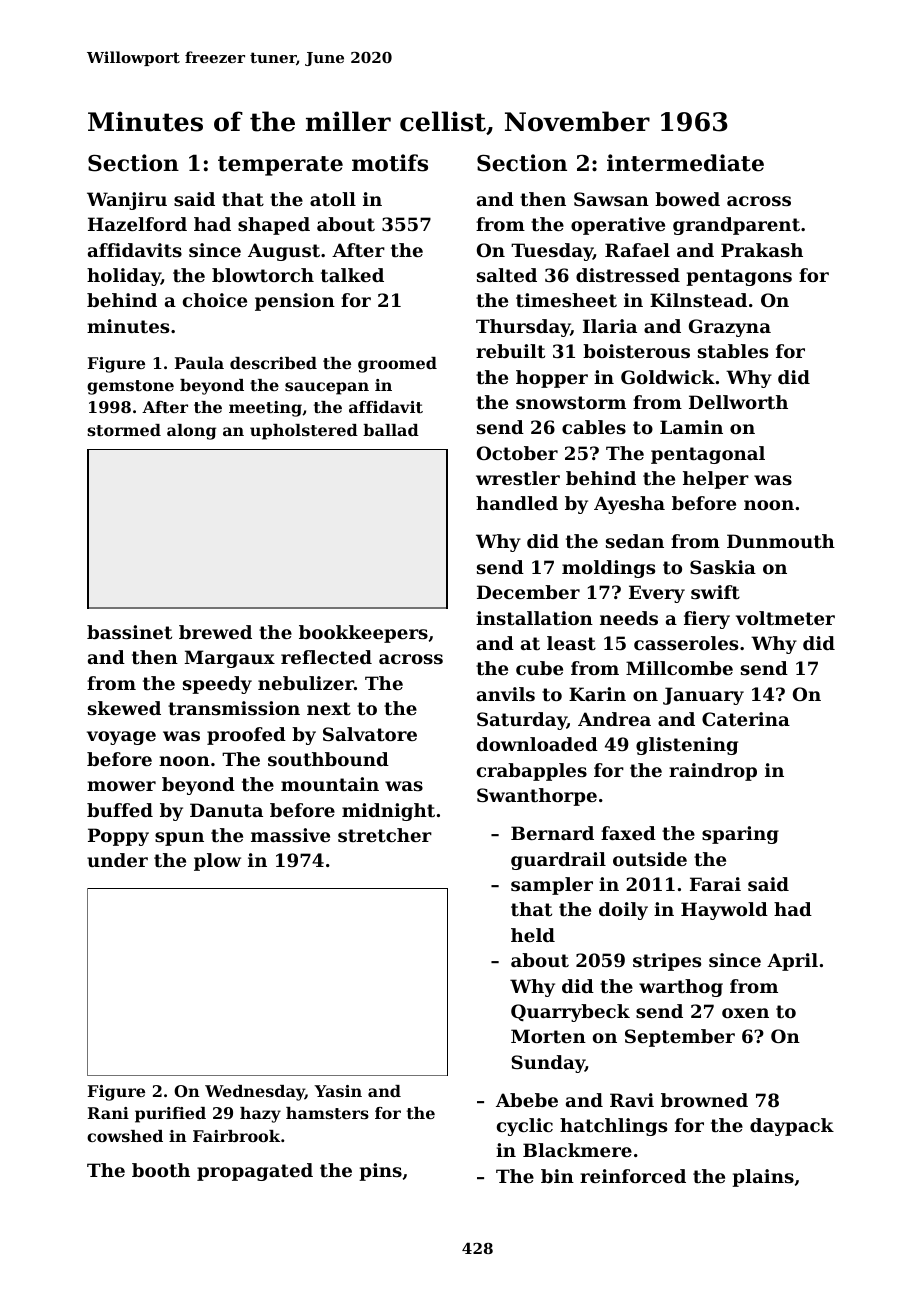 The image size is (924, 1308). Describe the element at coordinates (280, 166) in the screenshot. I see `temperate` at that location.
